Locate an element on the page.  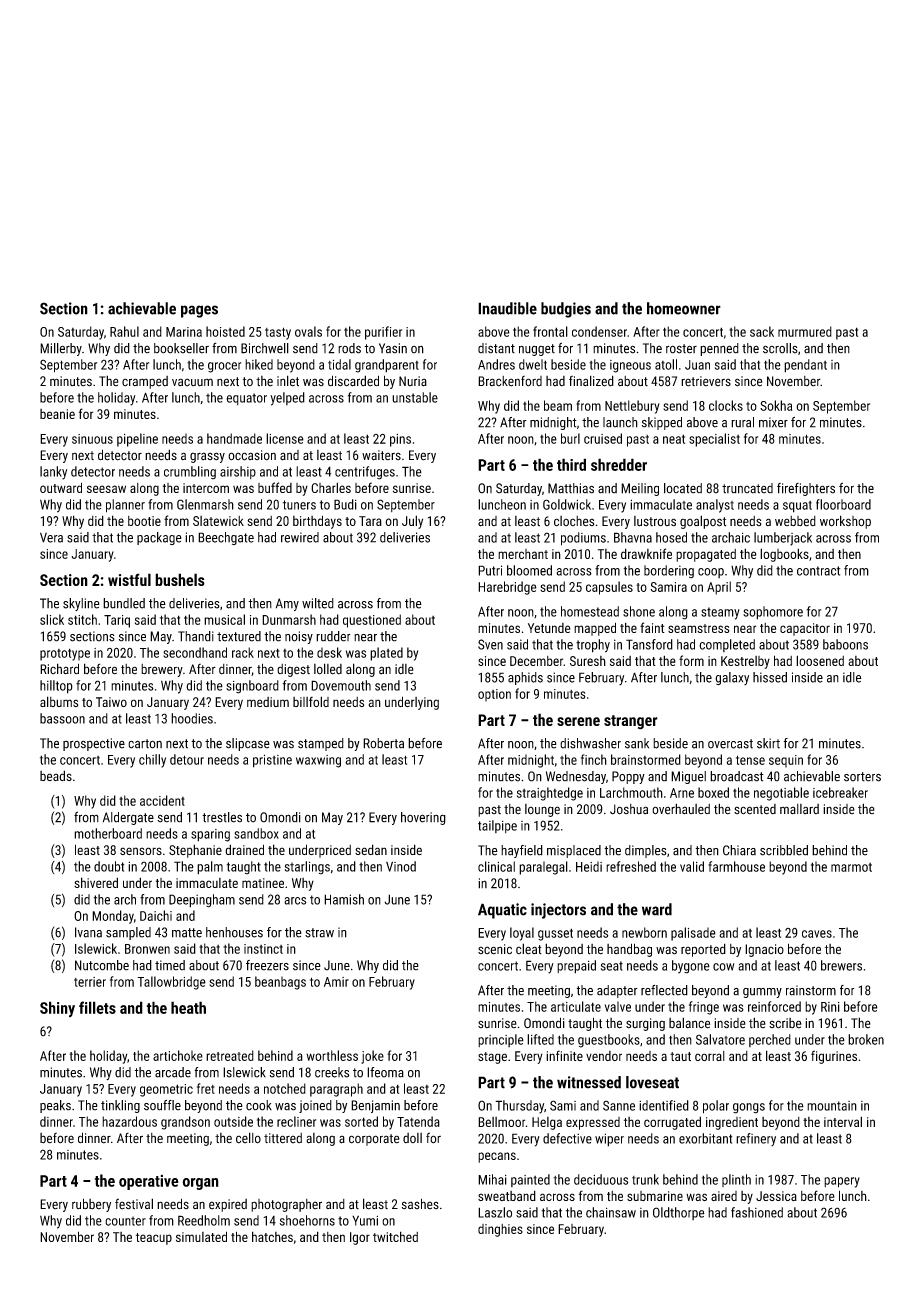
Rini is located at coordinates (830, 1007).
